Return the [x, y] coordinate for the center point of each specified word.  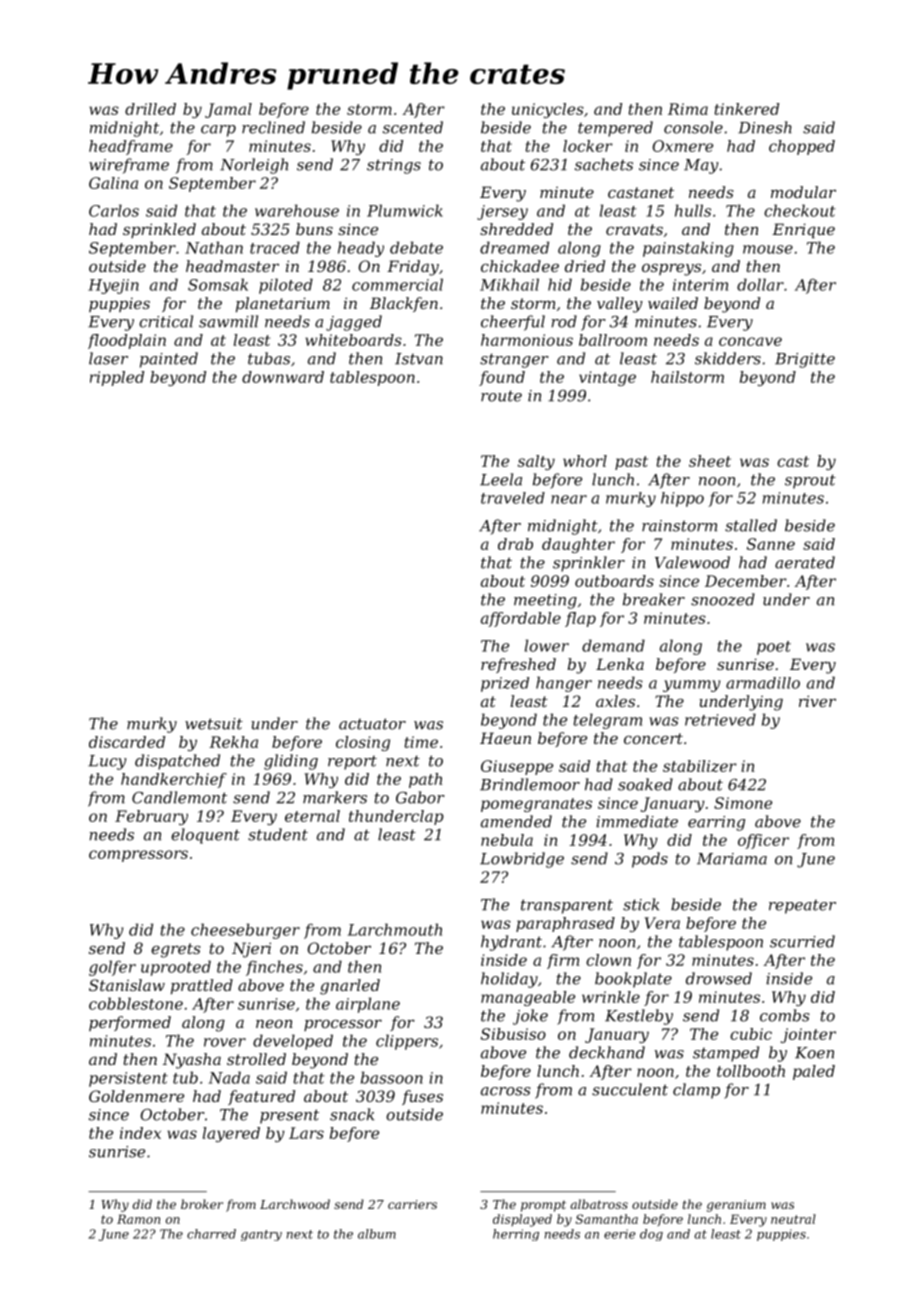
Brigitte [805, 360]
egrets [176, 950]
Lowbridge [522, 860]
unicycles [548, 110]
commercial [397, 284]
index [140, 1133]
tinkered [747, 109]
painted [169, 360]
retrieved [720, 719]
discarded [127, 742]
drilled [150, 109]
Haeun [505, 738]
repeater [802, 906]
